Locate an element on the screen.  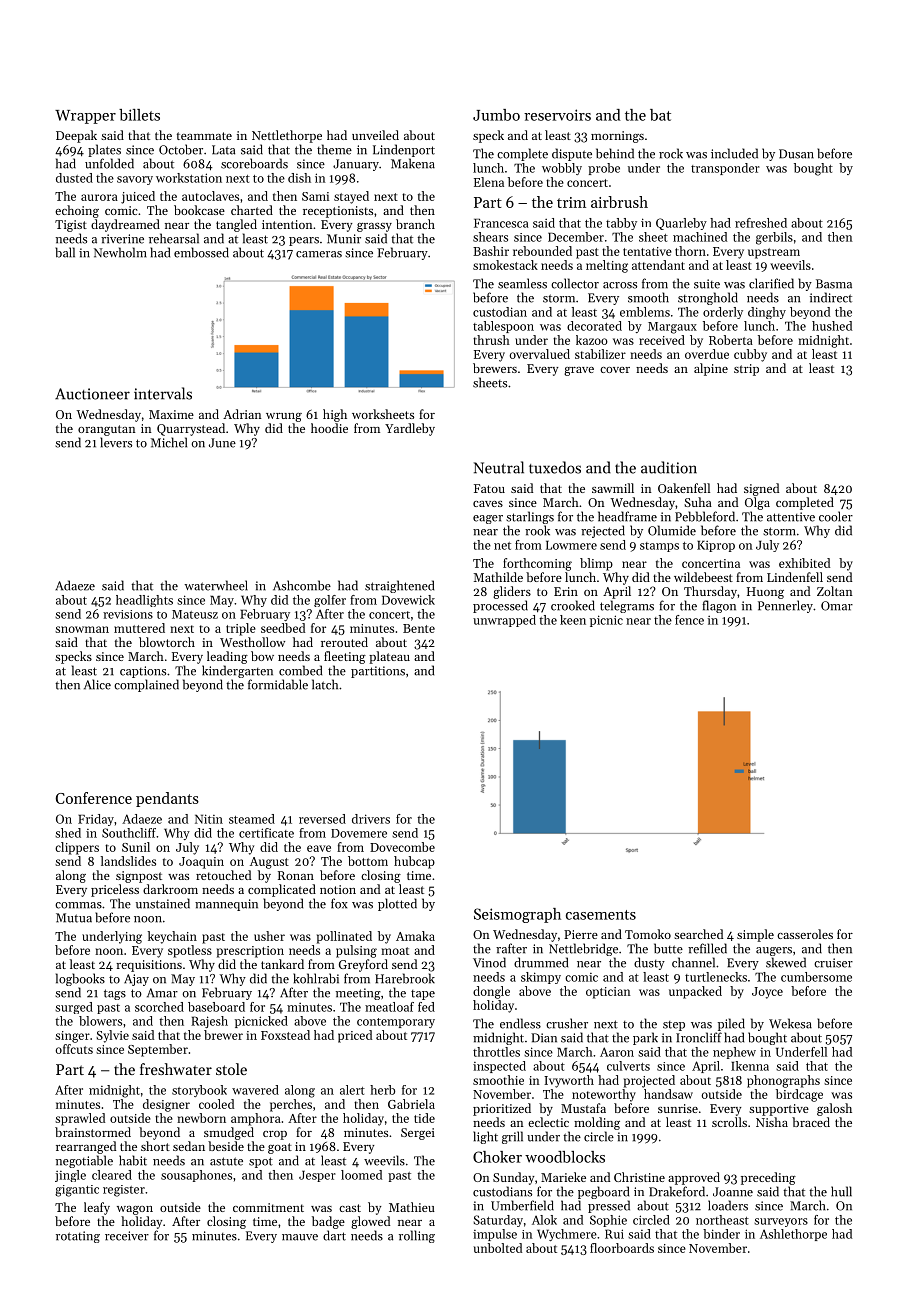
waterwheel is located at coordinates (216, 585).
